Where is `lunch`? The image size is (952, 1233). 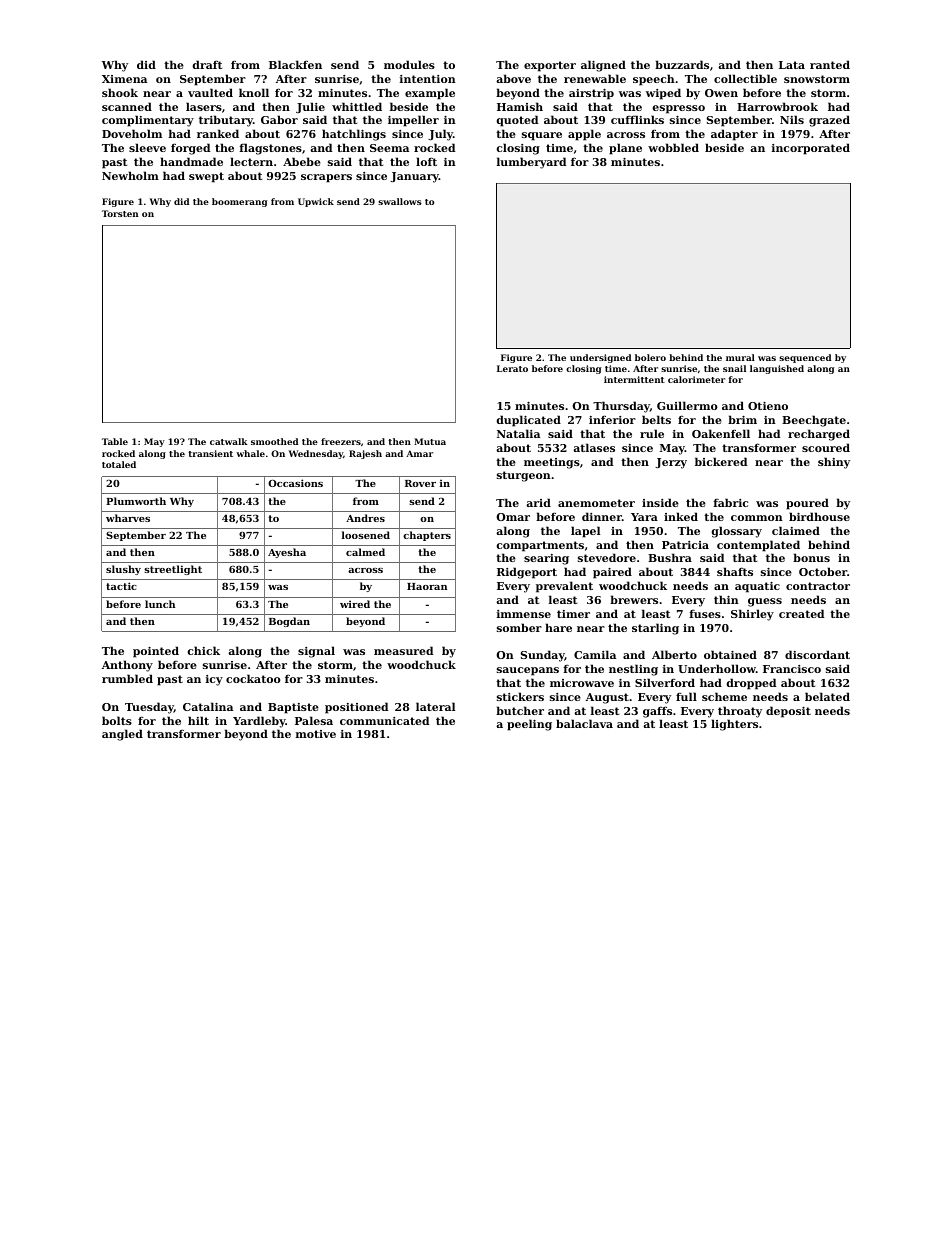
lunch is located at coordinates (160, 604).
